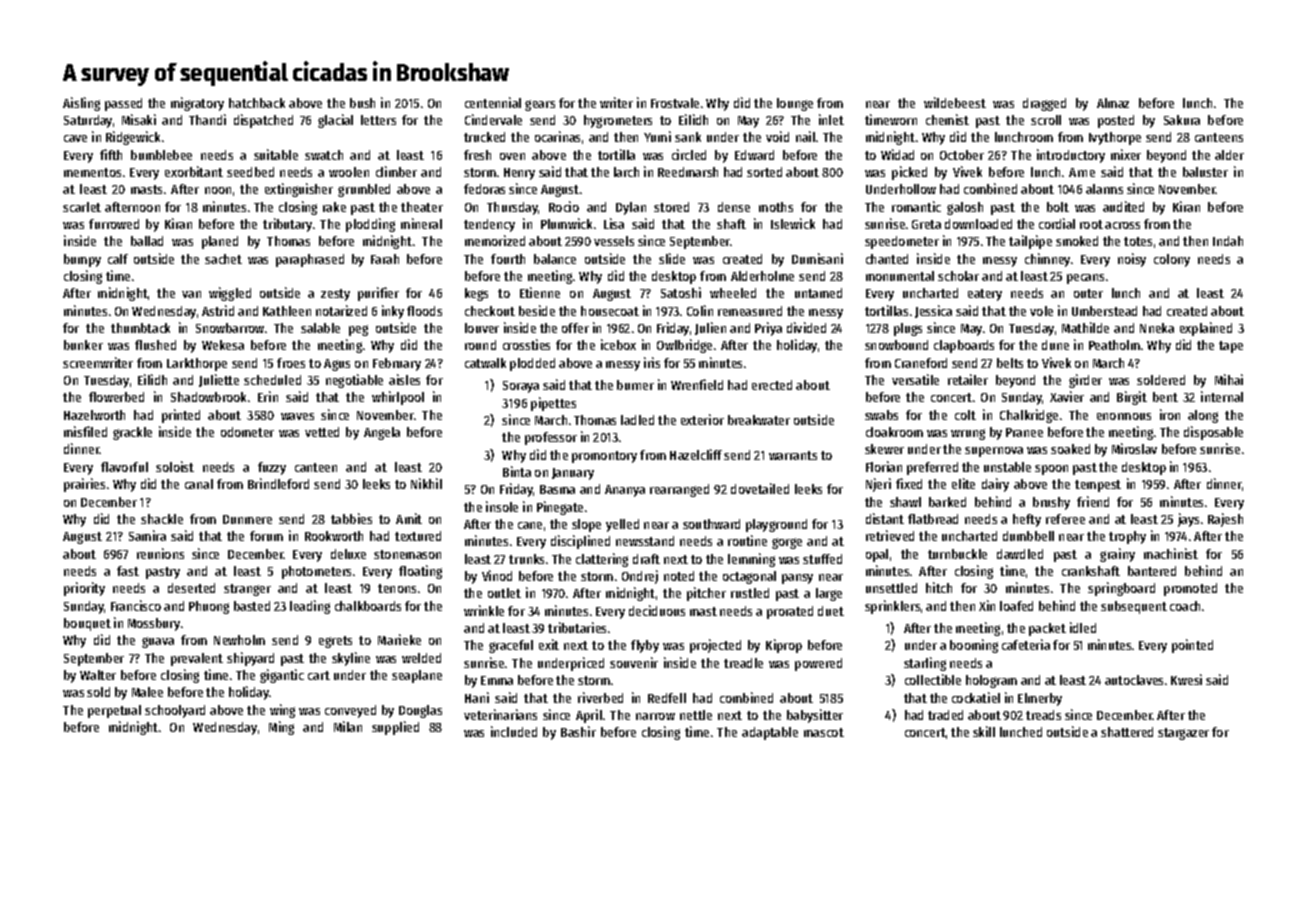 This page has width=1308, height=924. I want to click on Julien, so click(710, 328).
